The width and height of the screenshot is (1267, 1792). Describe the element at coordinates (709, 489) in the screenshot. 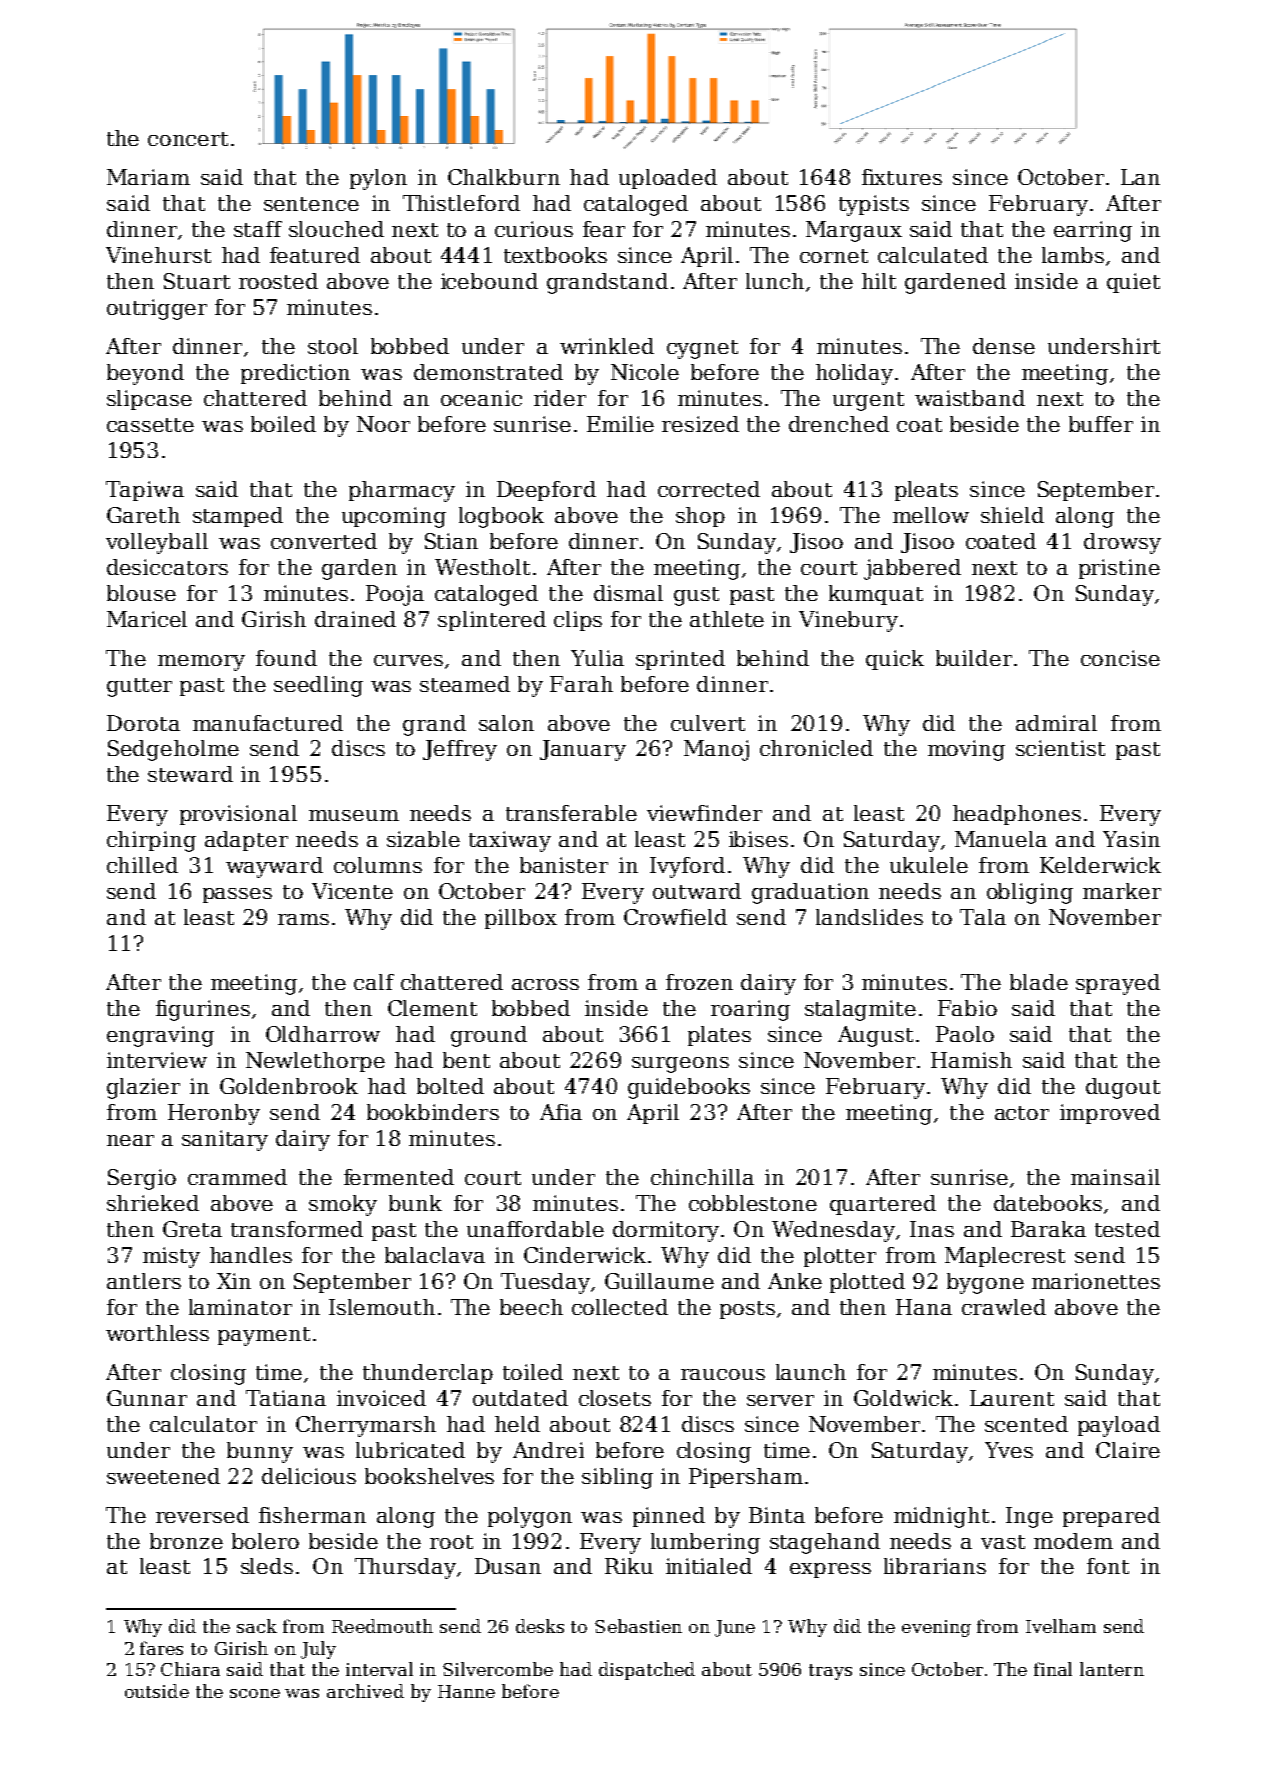

I see `corrected` at that location.
